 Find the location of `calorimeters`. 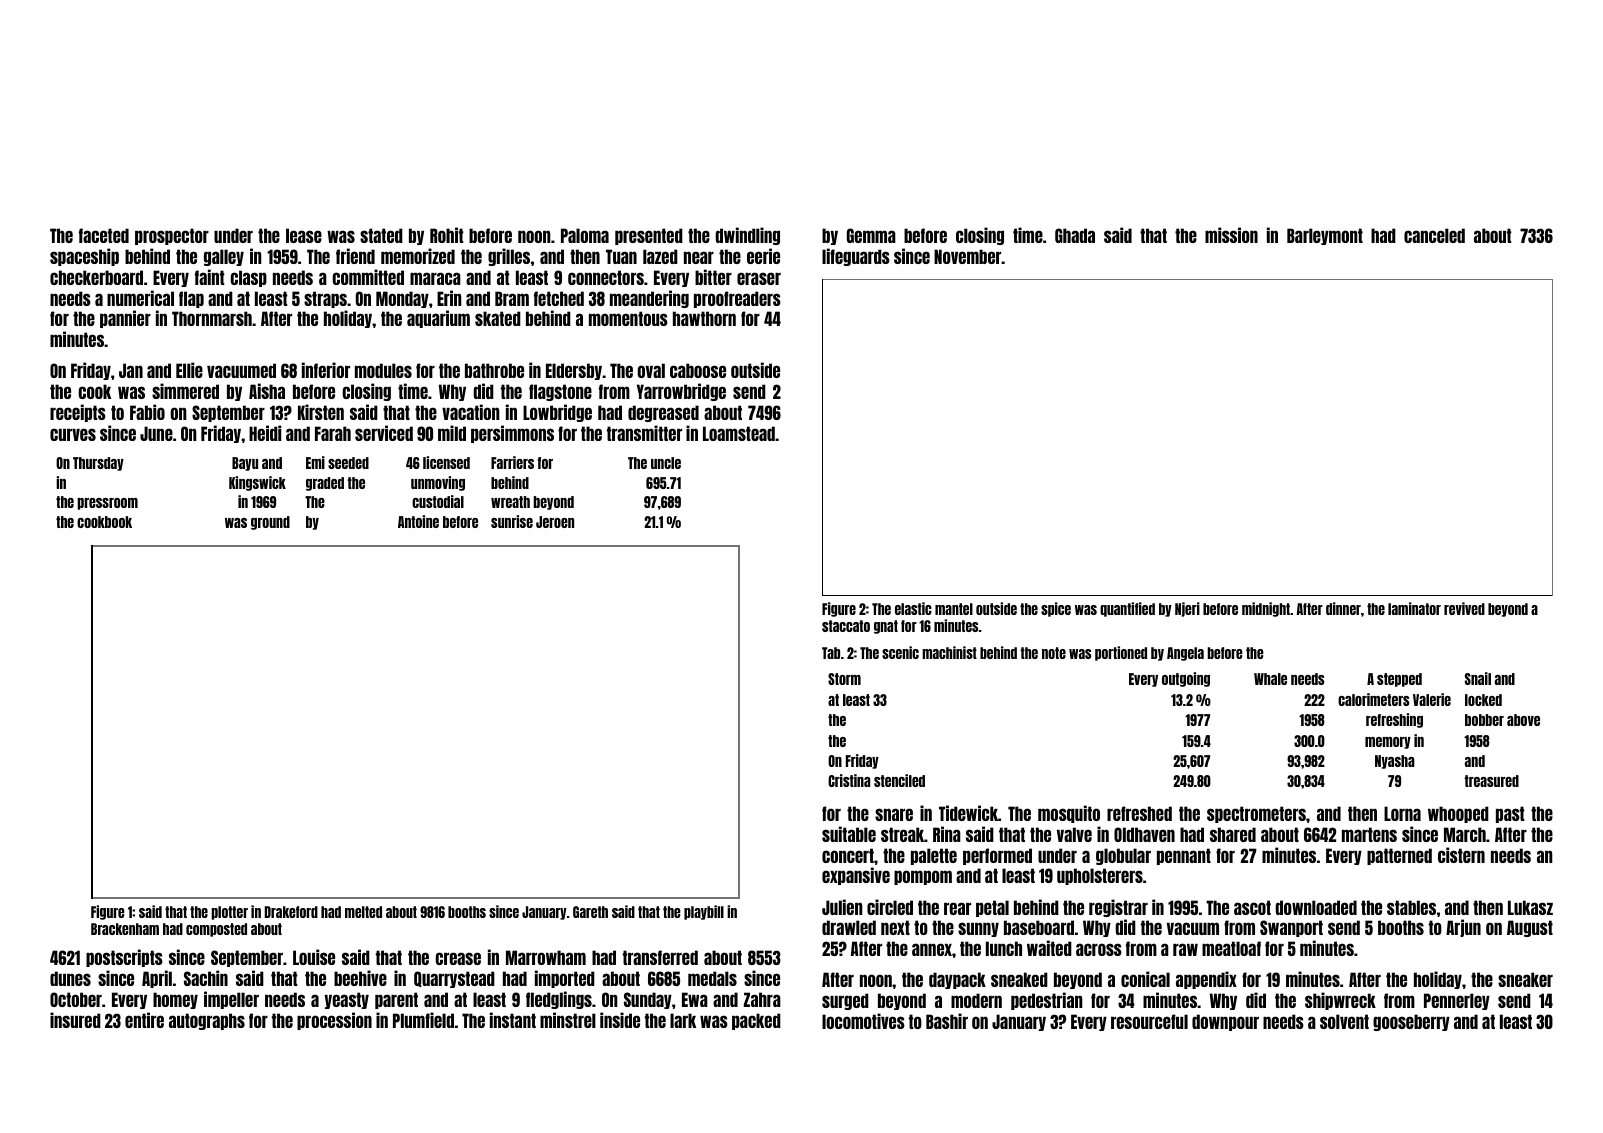

calorimeters is located at coordinates (1374, 699).
